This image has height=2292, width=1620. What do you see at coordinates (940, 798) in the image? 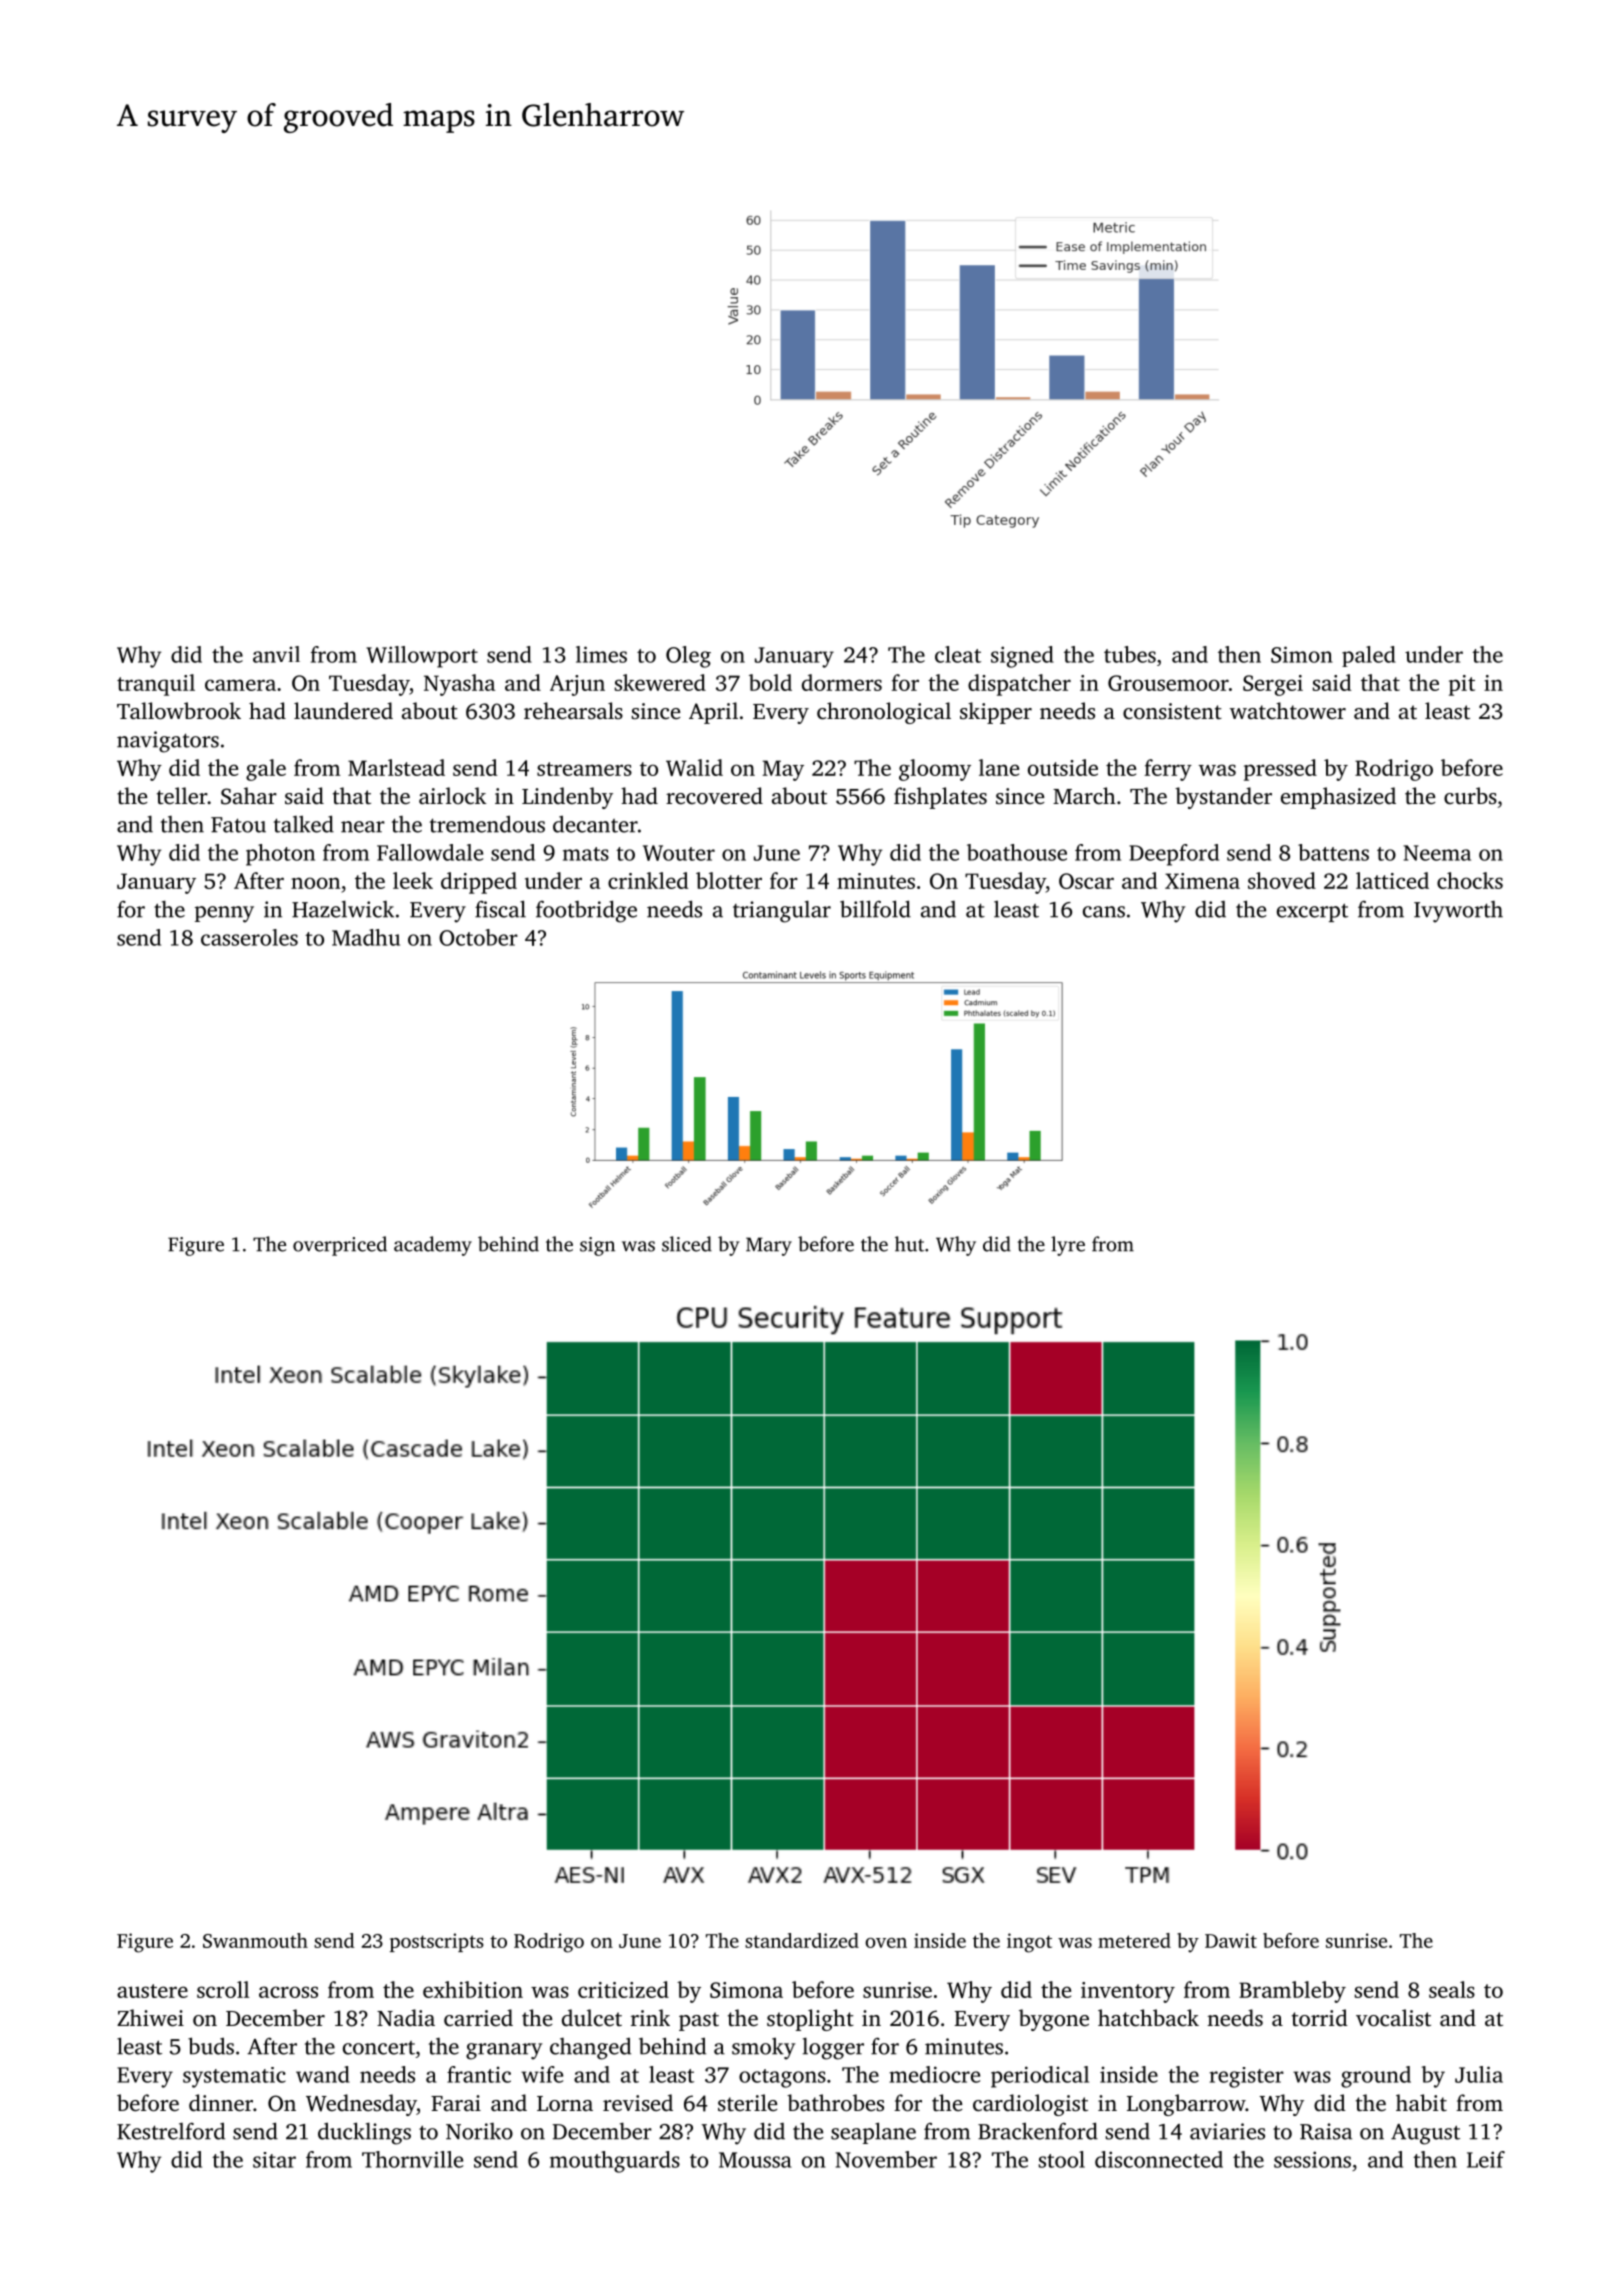
I see `fishplates` at bounding box center [940, 798].
